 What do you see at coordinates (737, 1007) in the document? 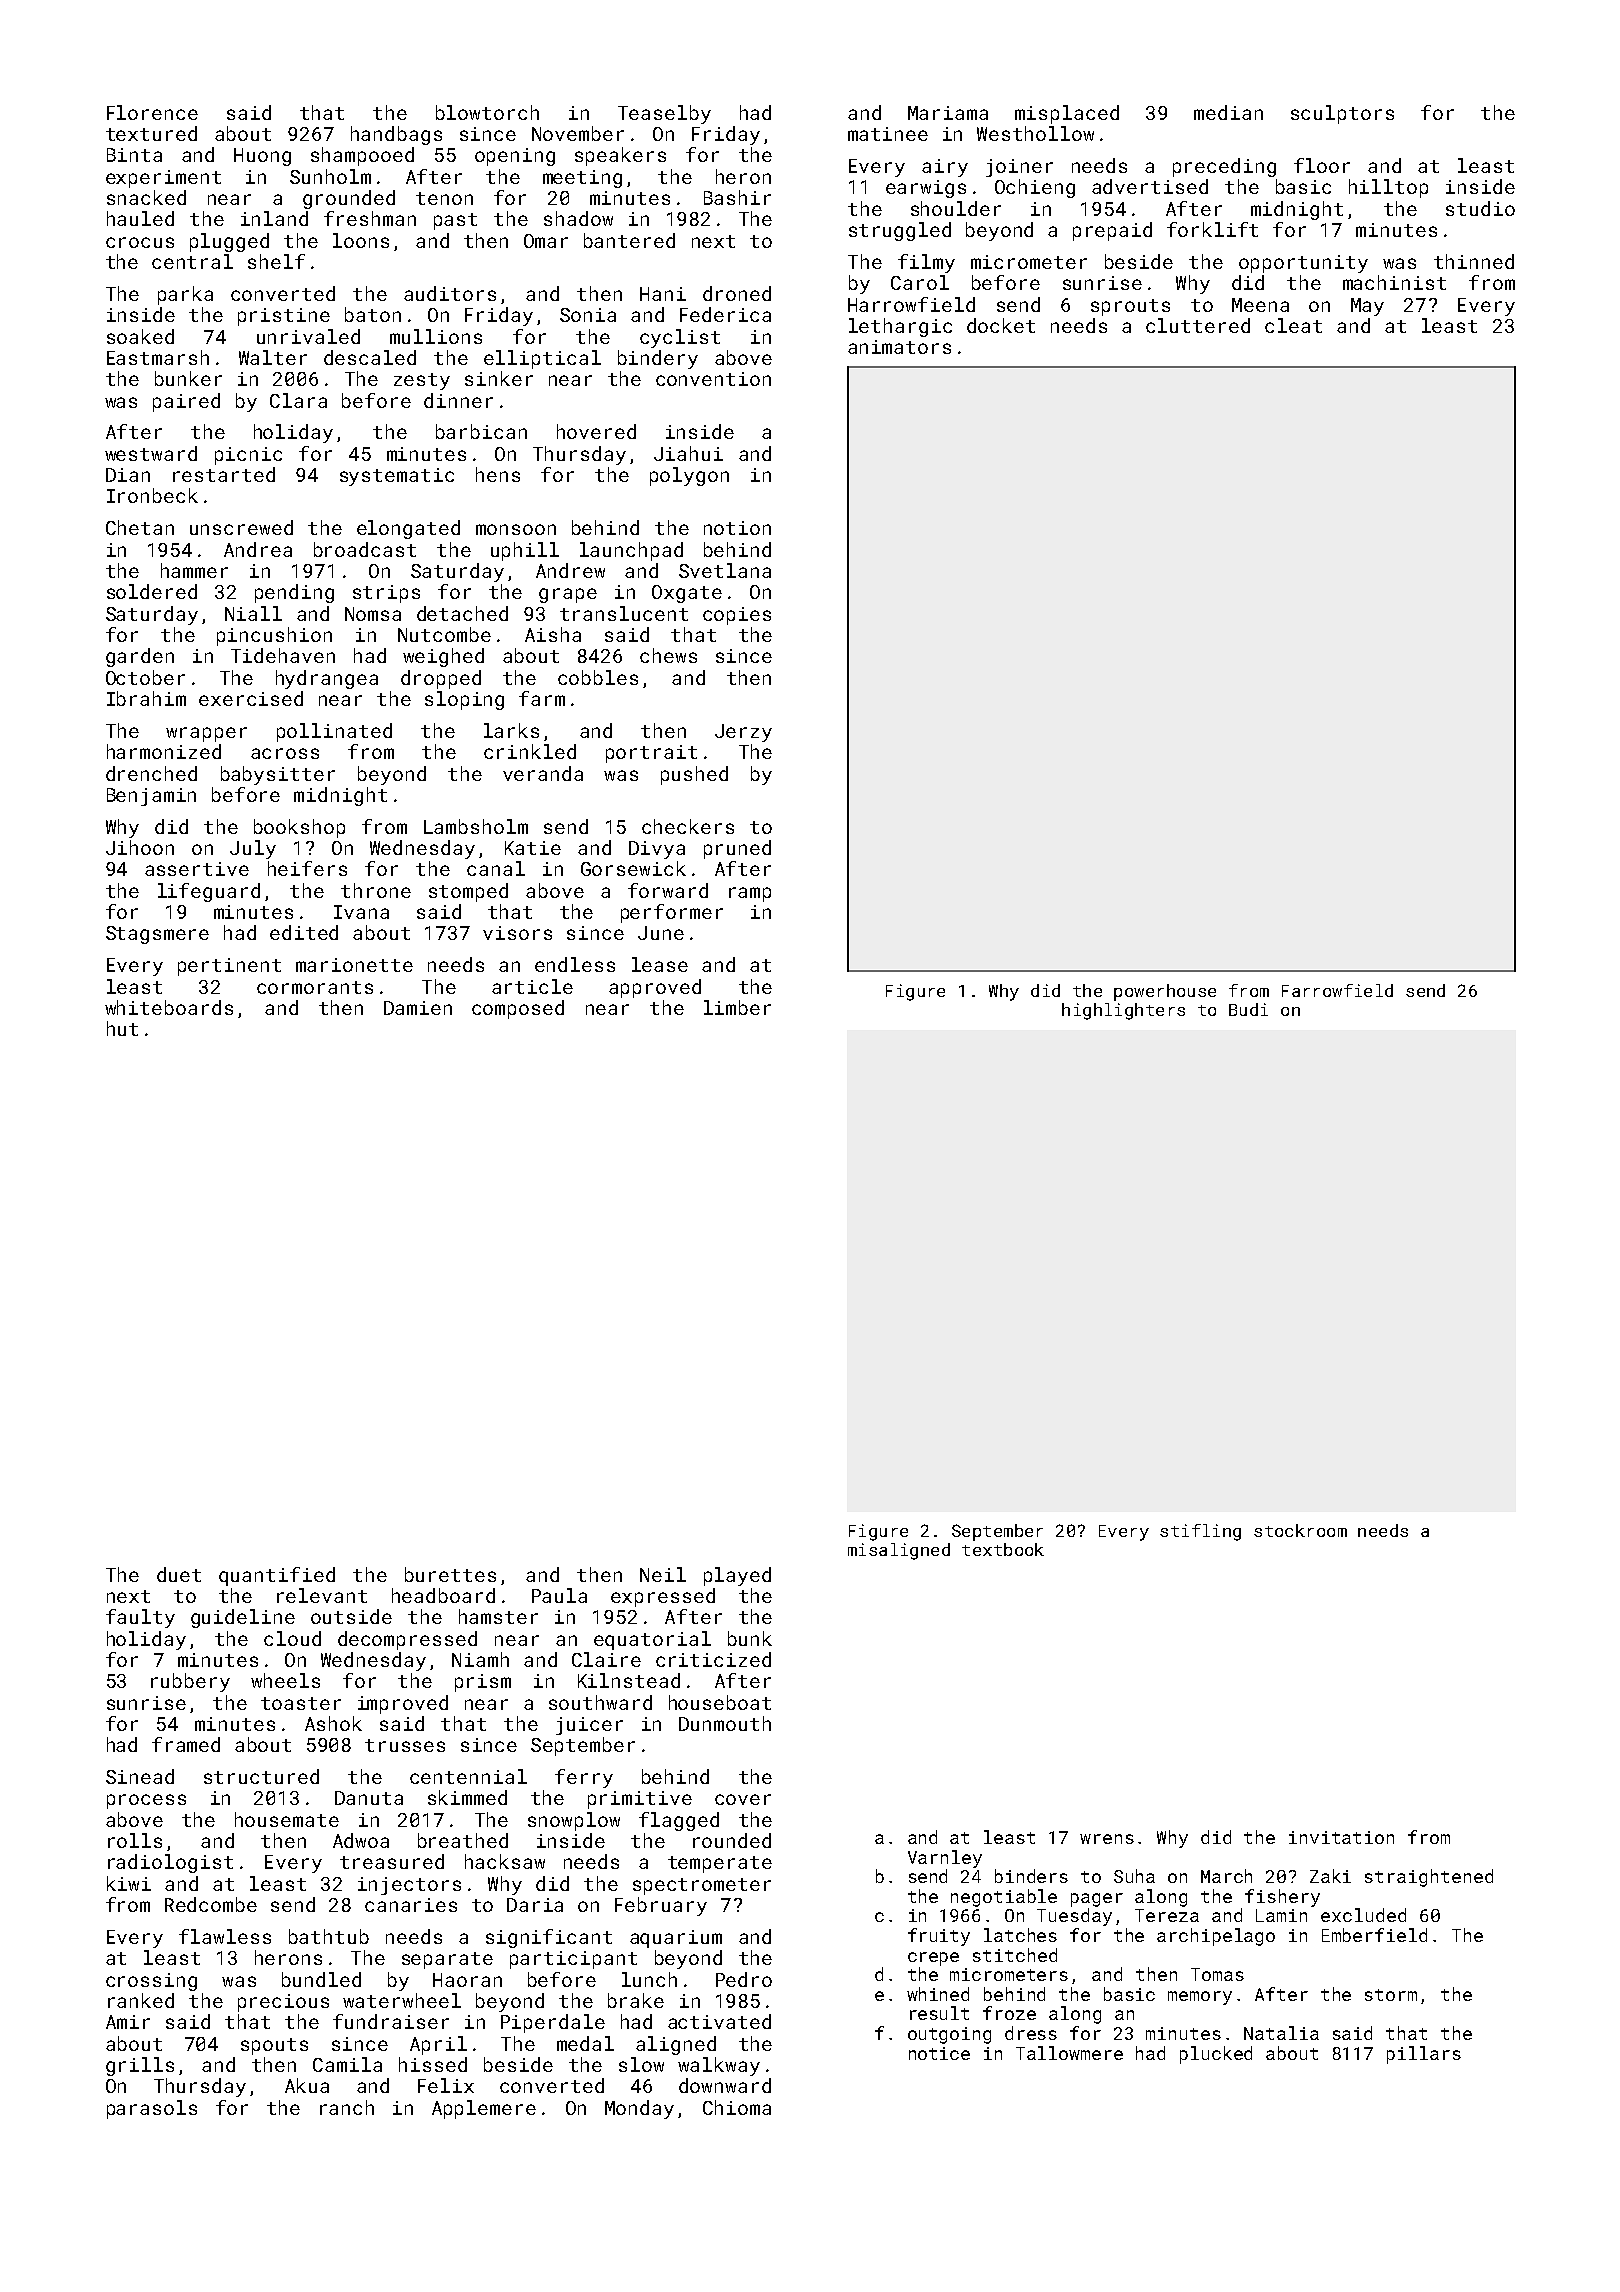
I see `limber` at bounding box center [737, 1007].
